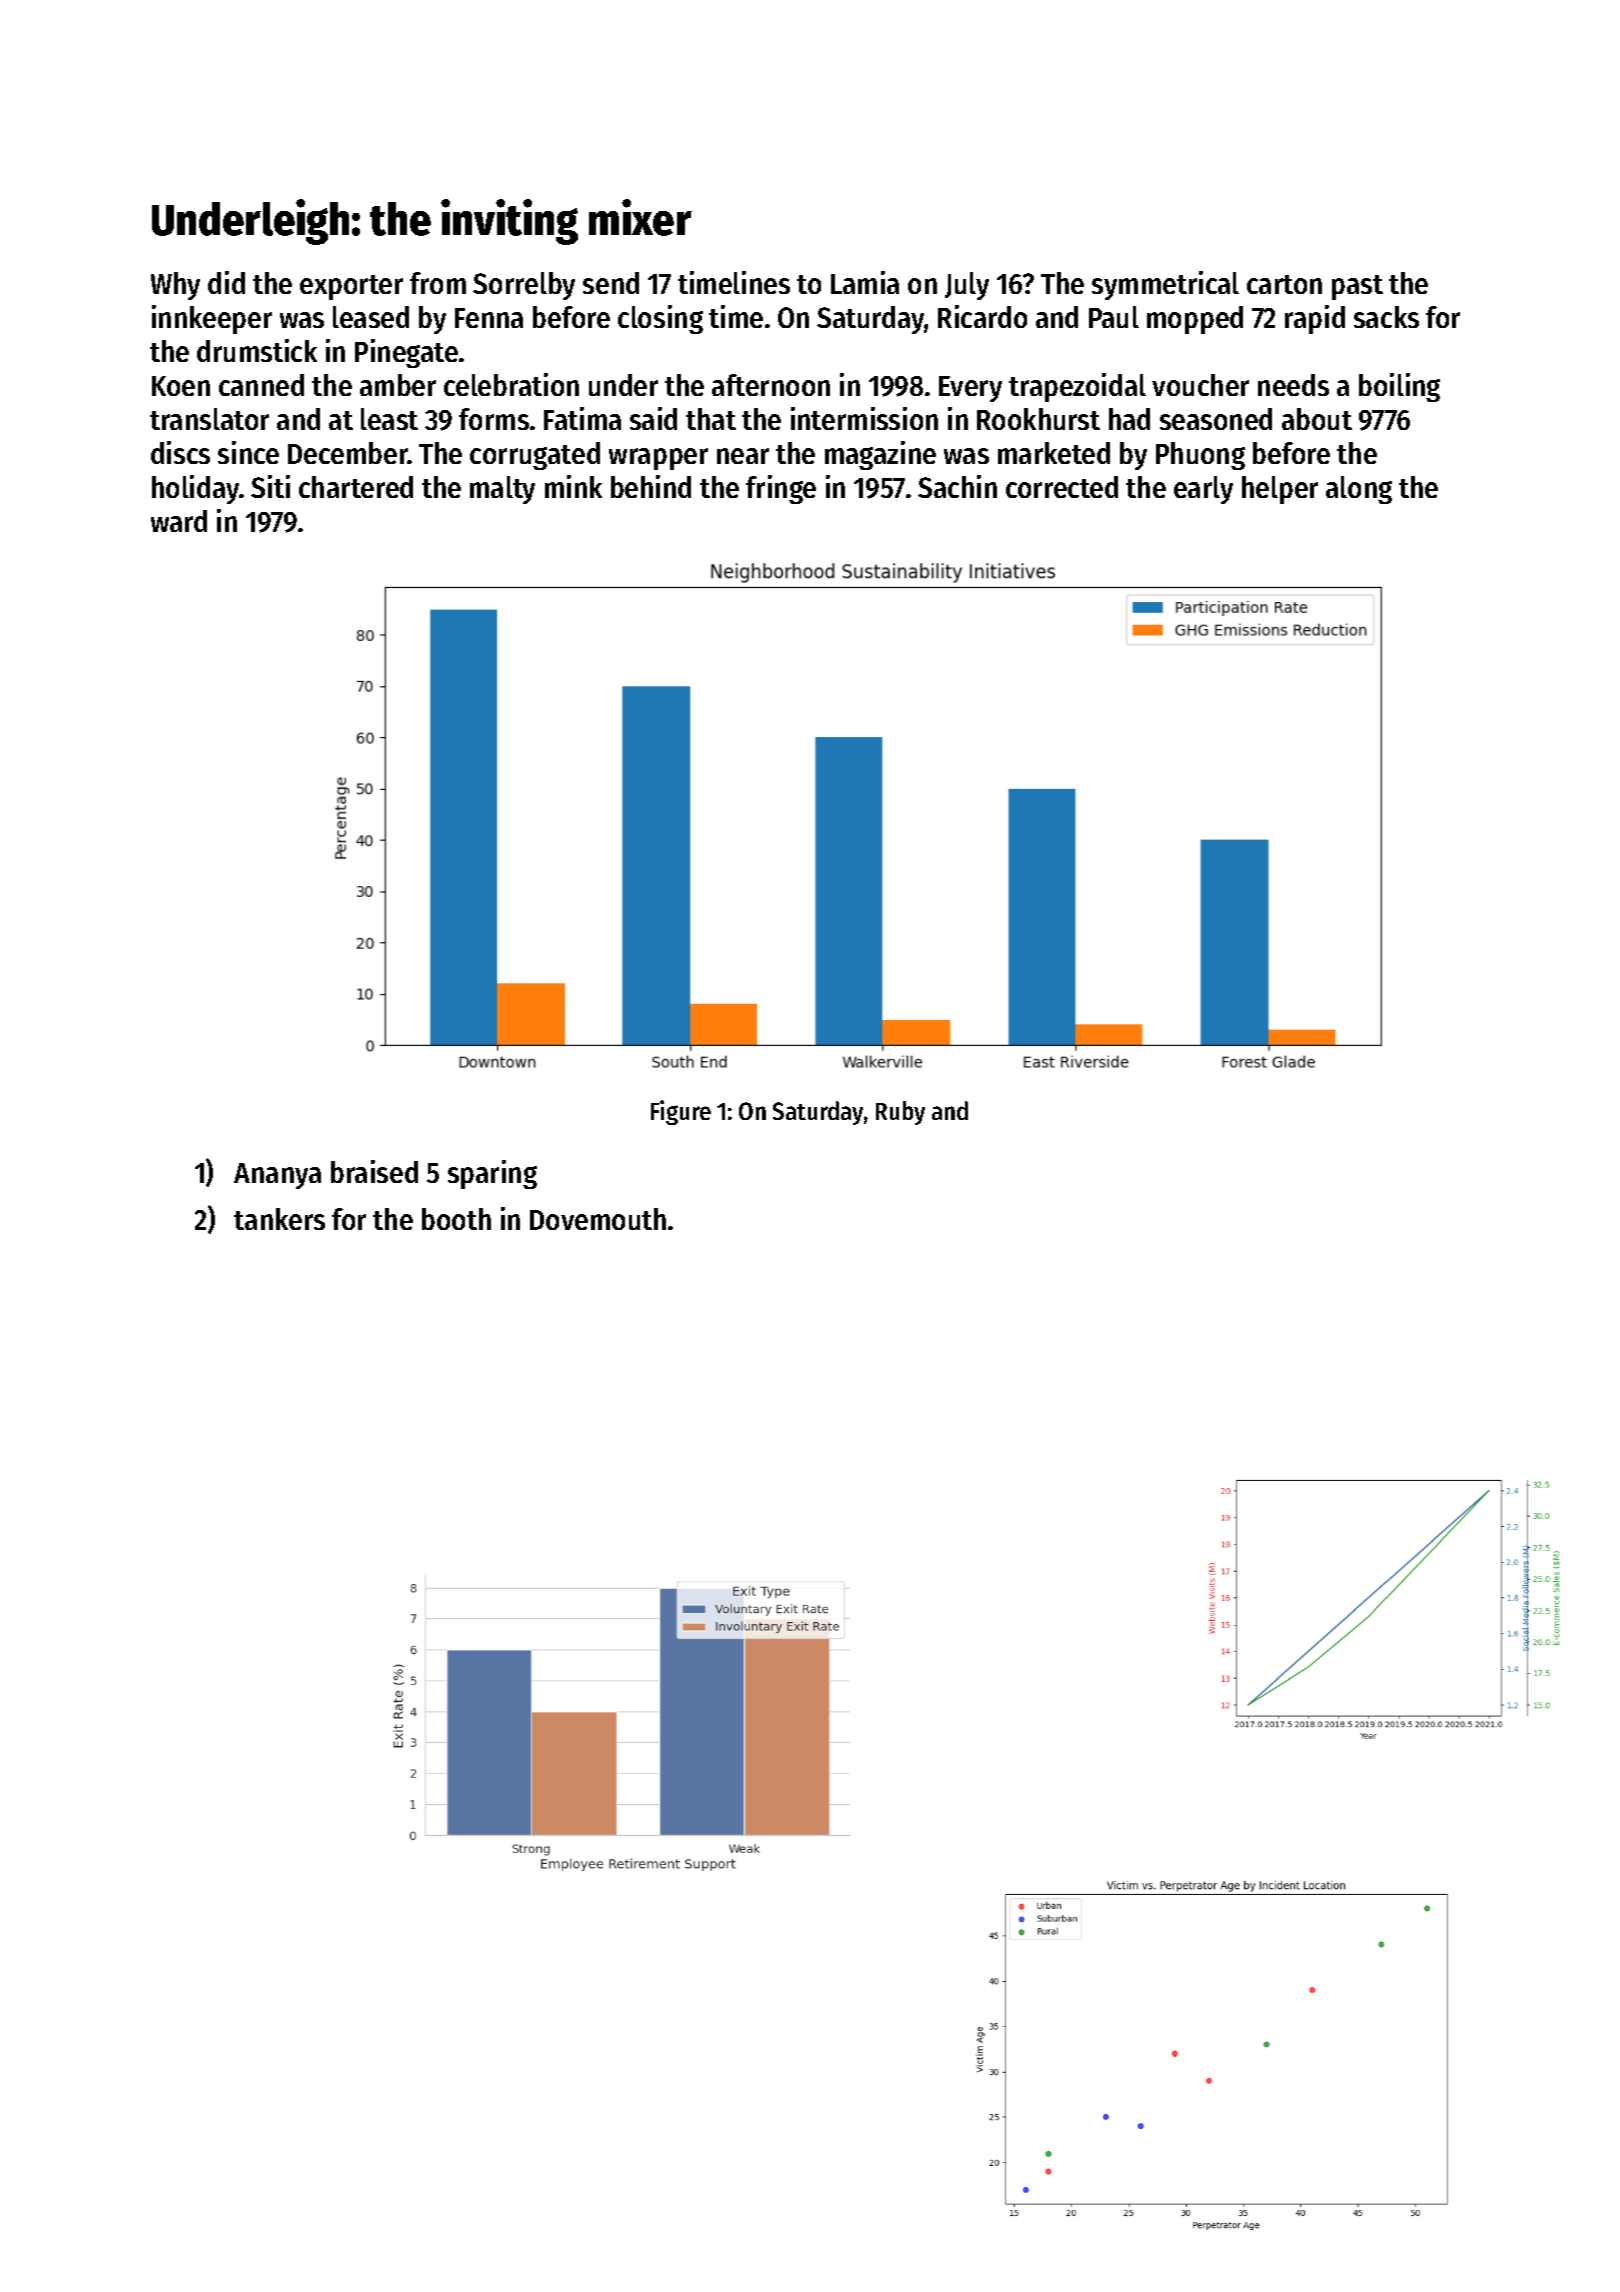  What do you see at coordinates (524, 286) in the screenshot?
I see `Sorrelby` at bounding box center [524, 286].
